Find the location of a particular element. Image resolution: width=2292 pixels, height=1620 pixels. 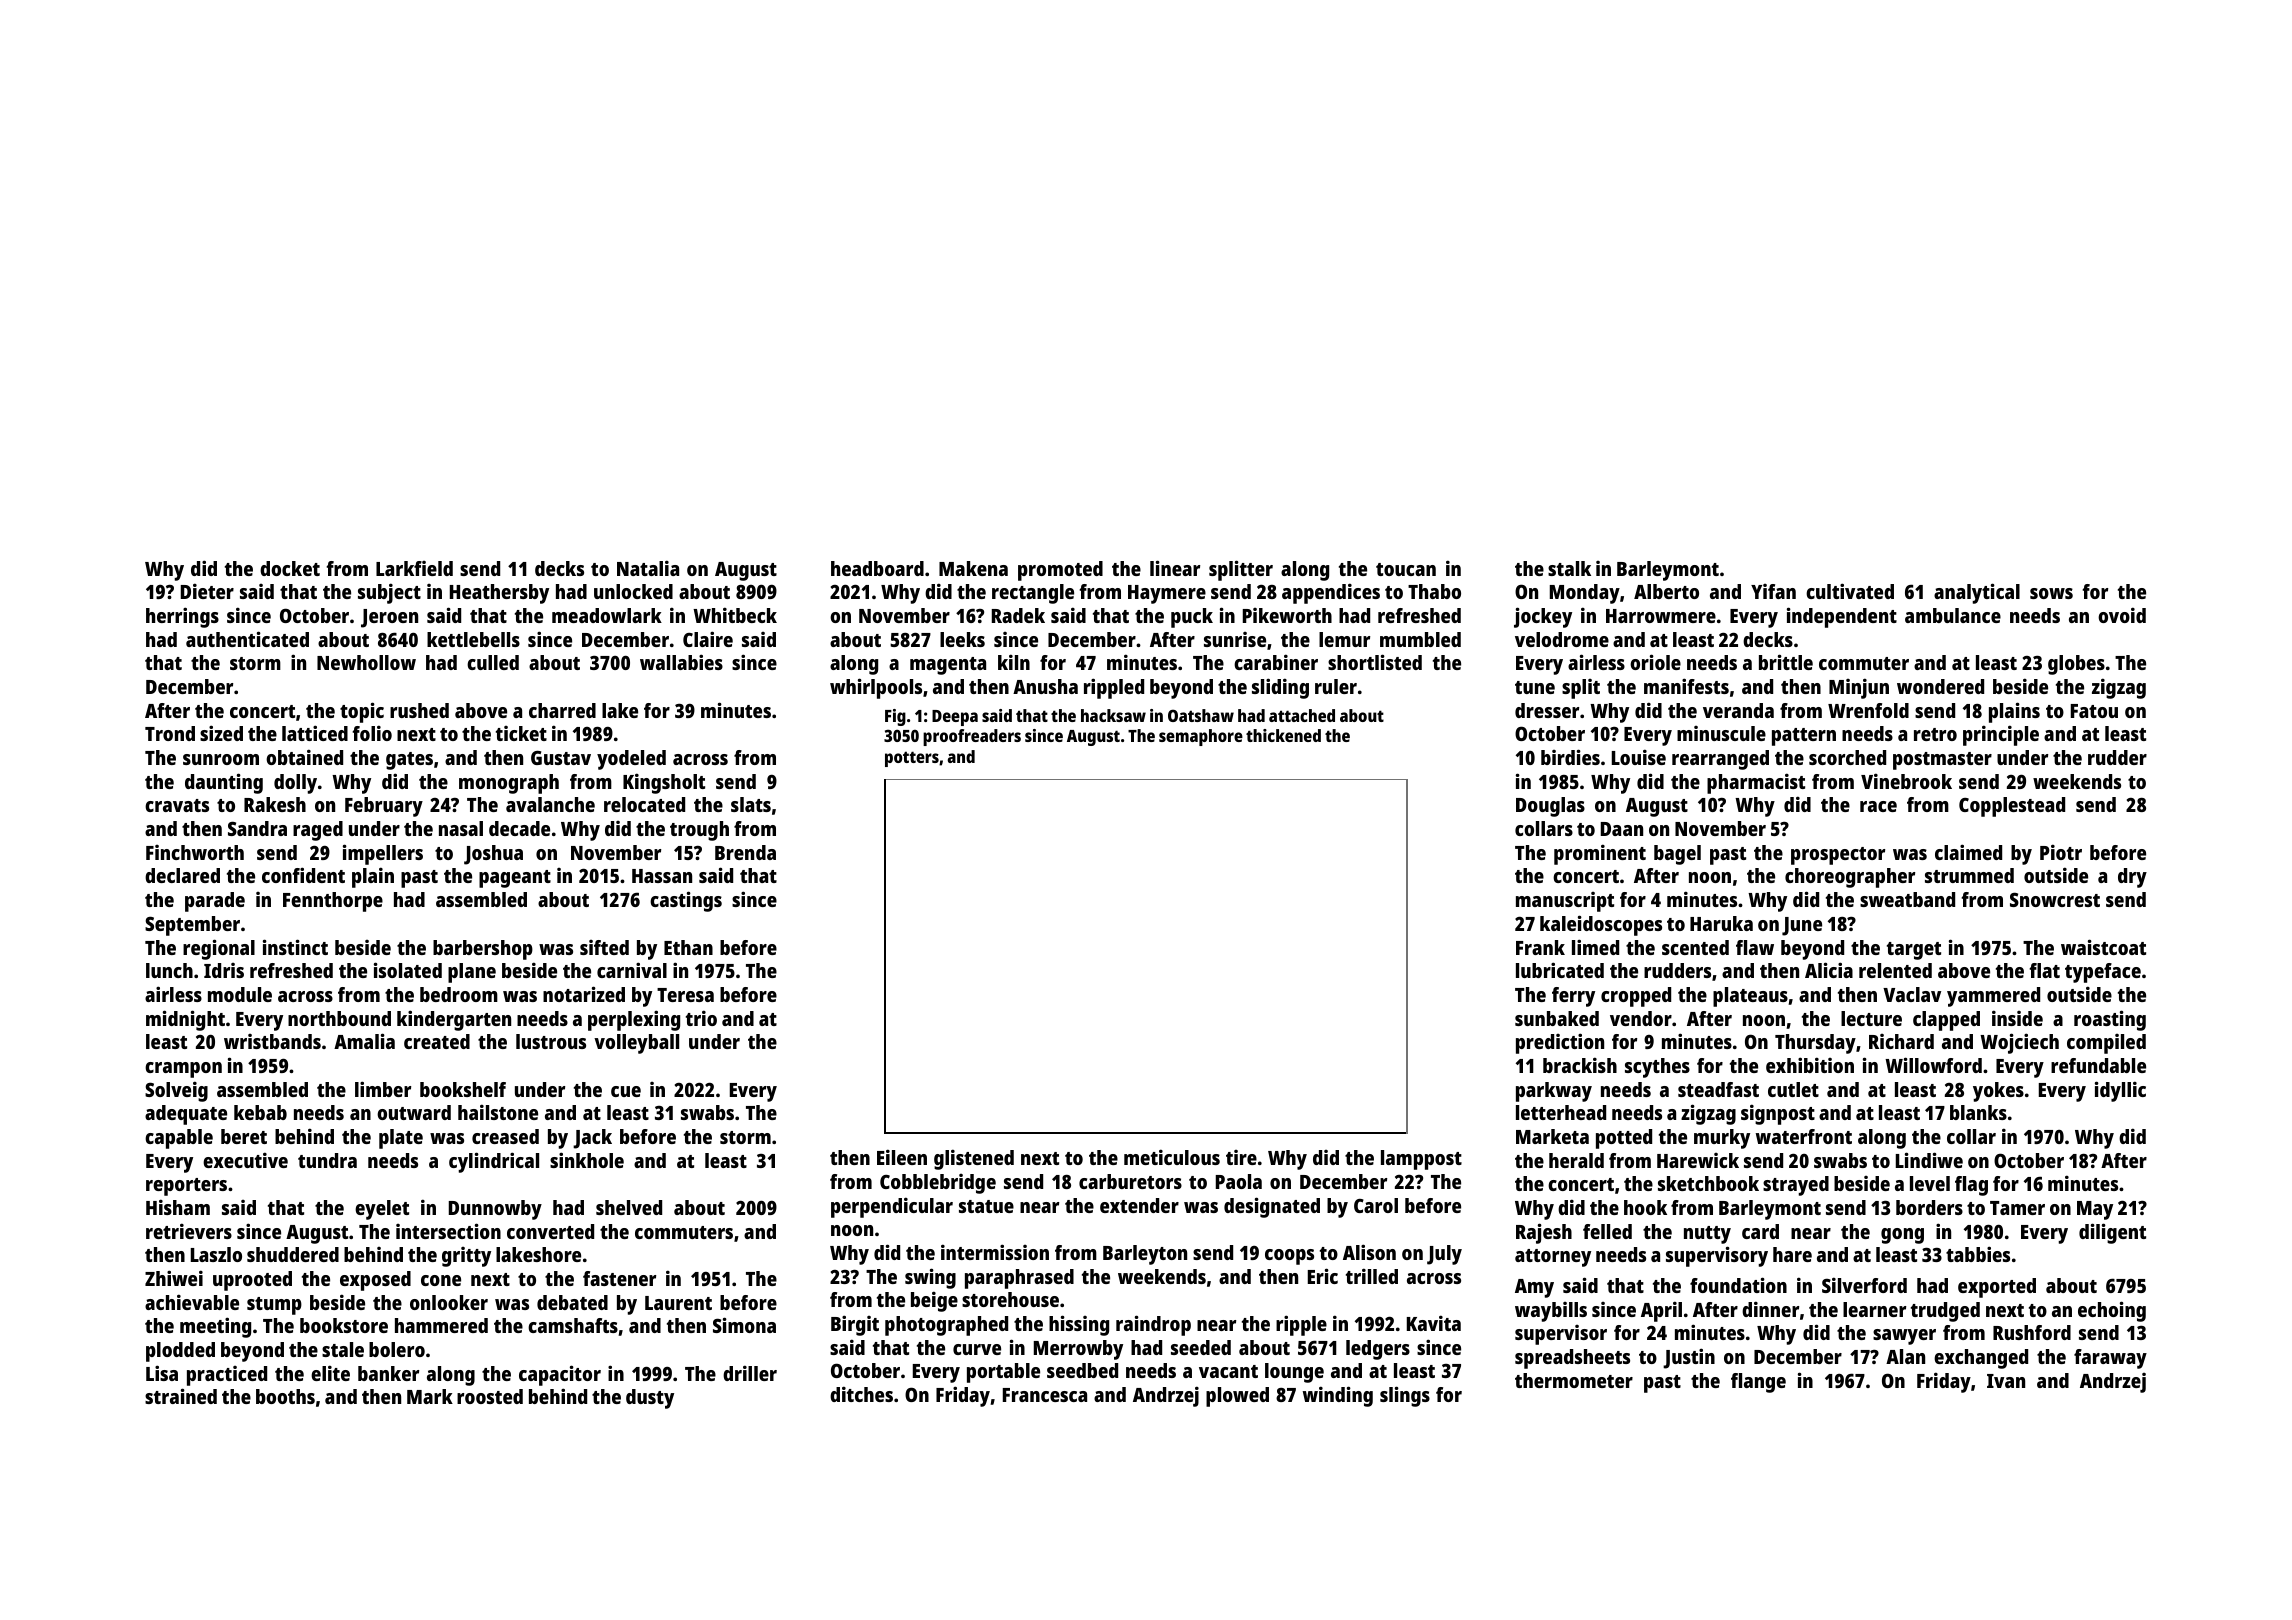

Makena is located at coordinates (973, 568).
